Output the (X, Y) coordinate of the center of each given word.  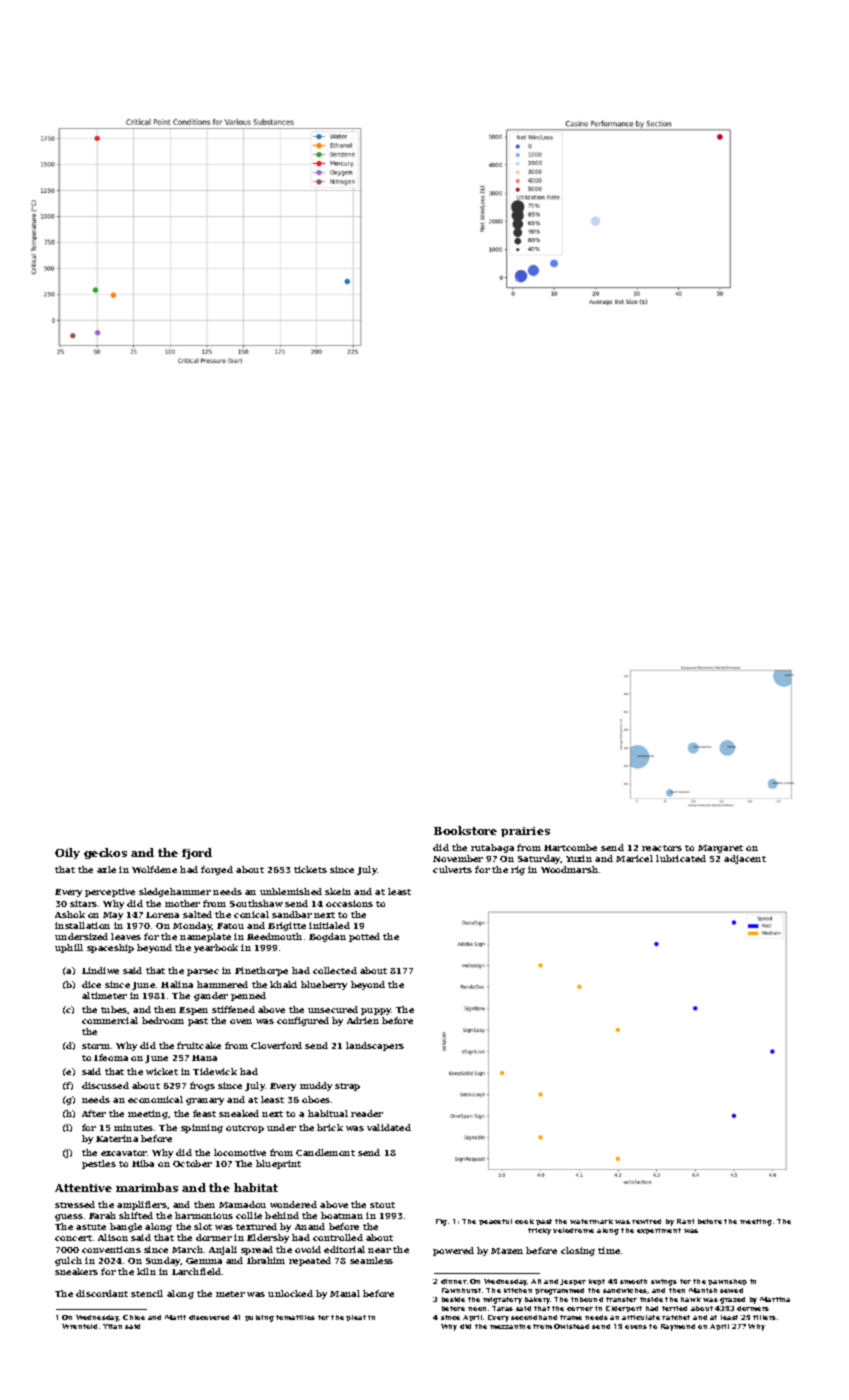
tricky (539, 1231)
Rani (685, 1221)
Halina (177, 984)
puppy (376, 1011)
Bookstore (465, 830)
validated (389, 1127)
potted (364, 937)
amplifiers (142, 1205)
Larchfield (196, 1271)
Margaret (720, 849)
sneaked (239, 1113)
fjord (197, 853)
